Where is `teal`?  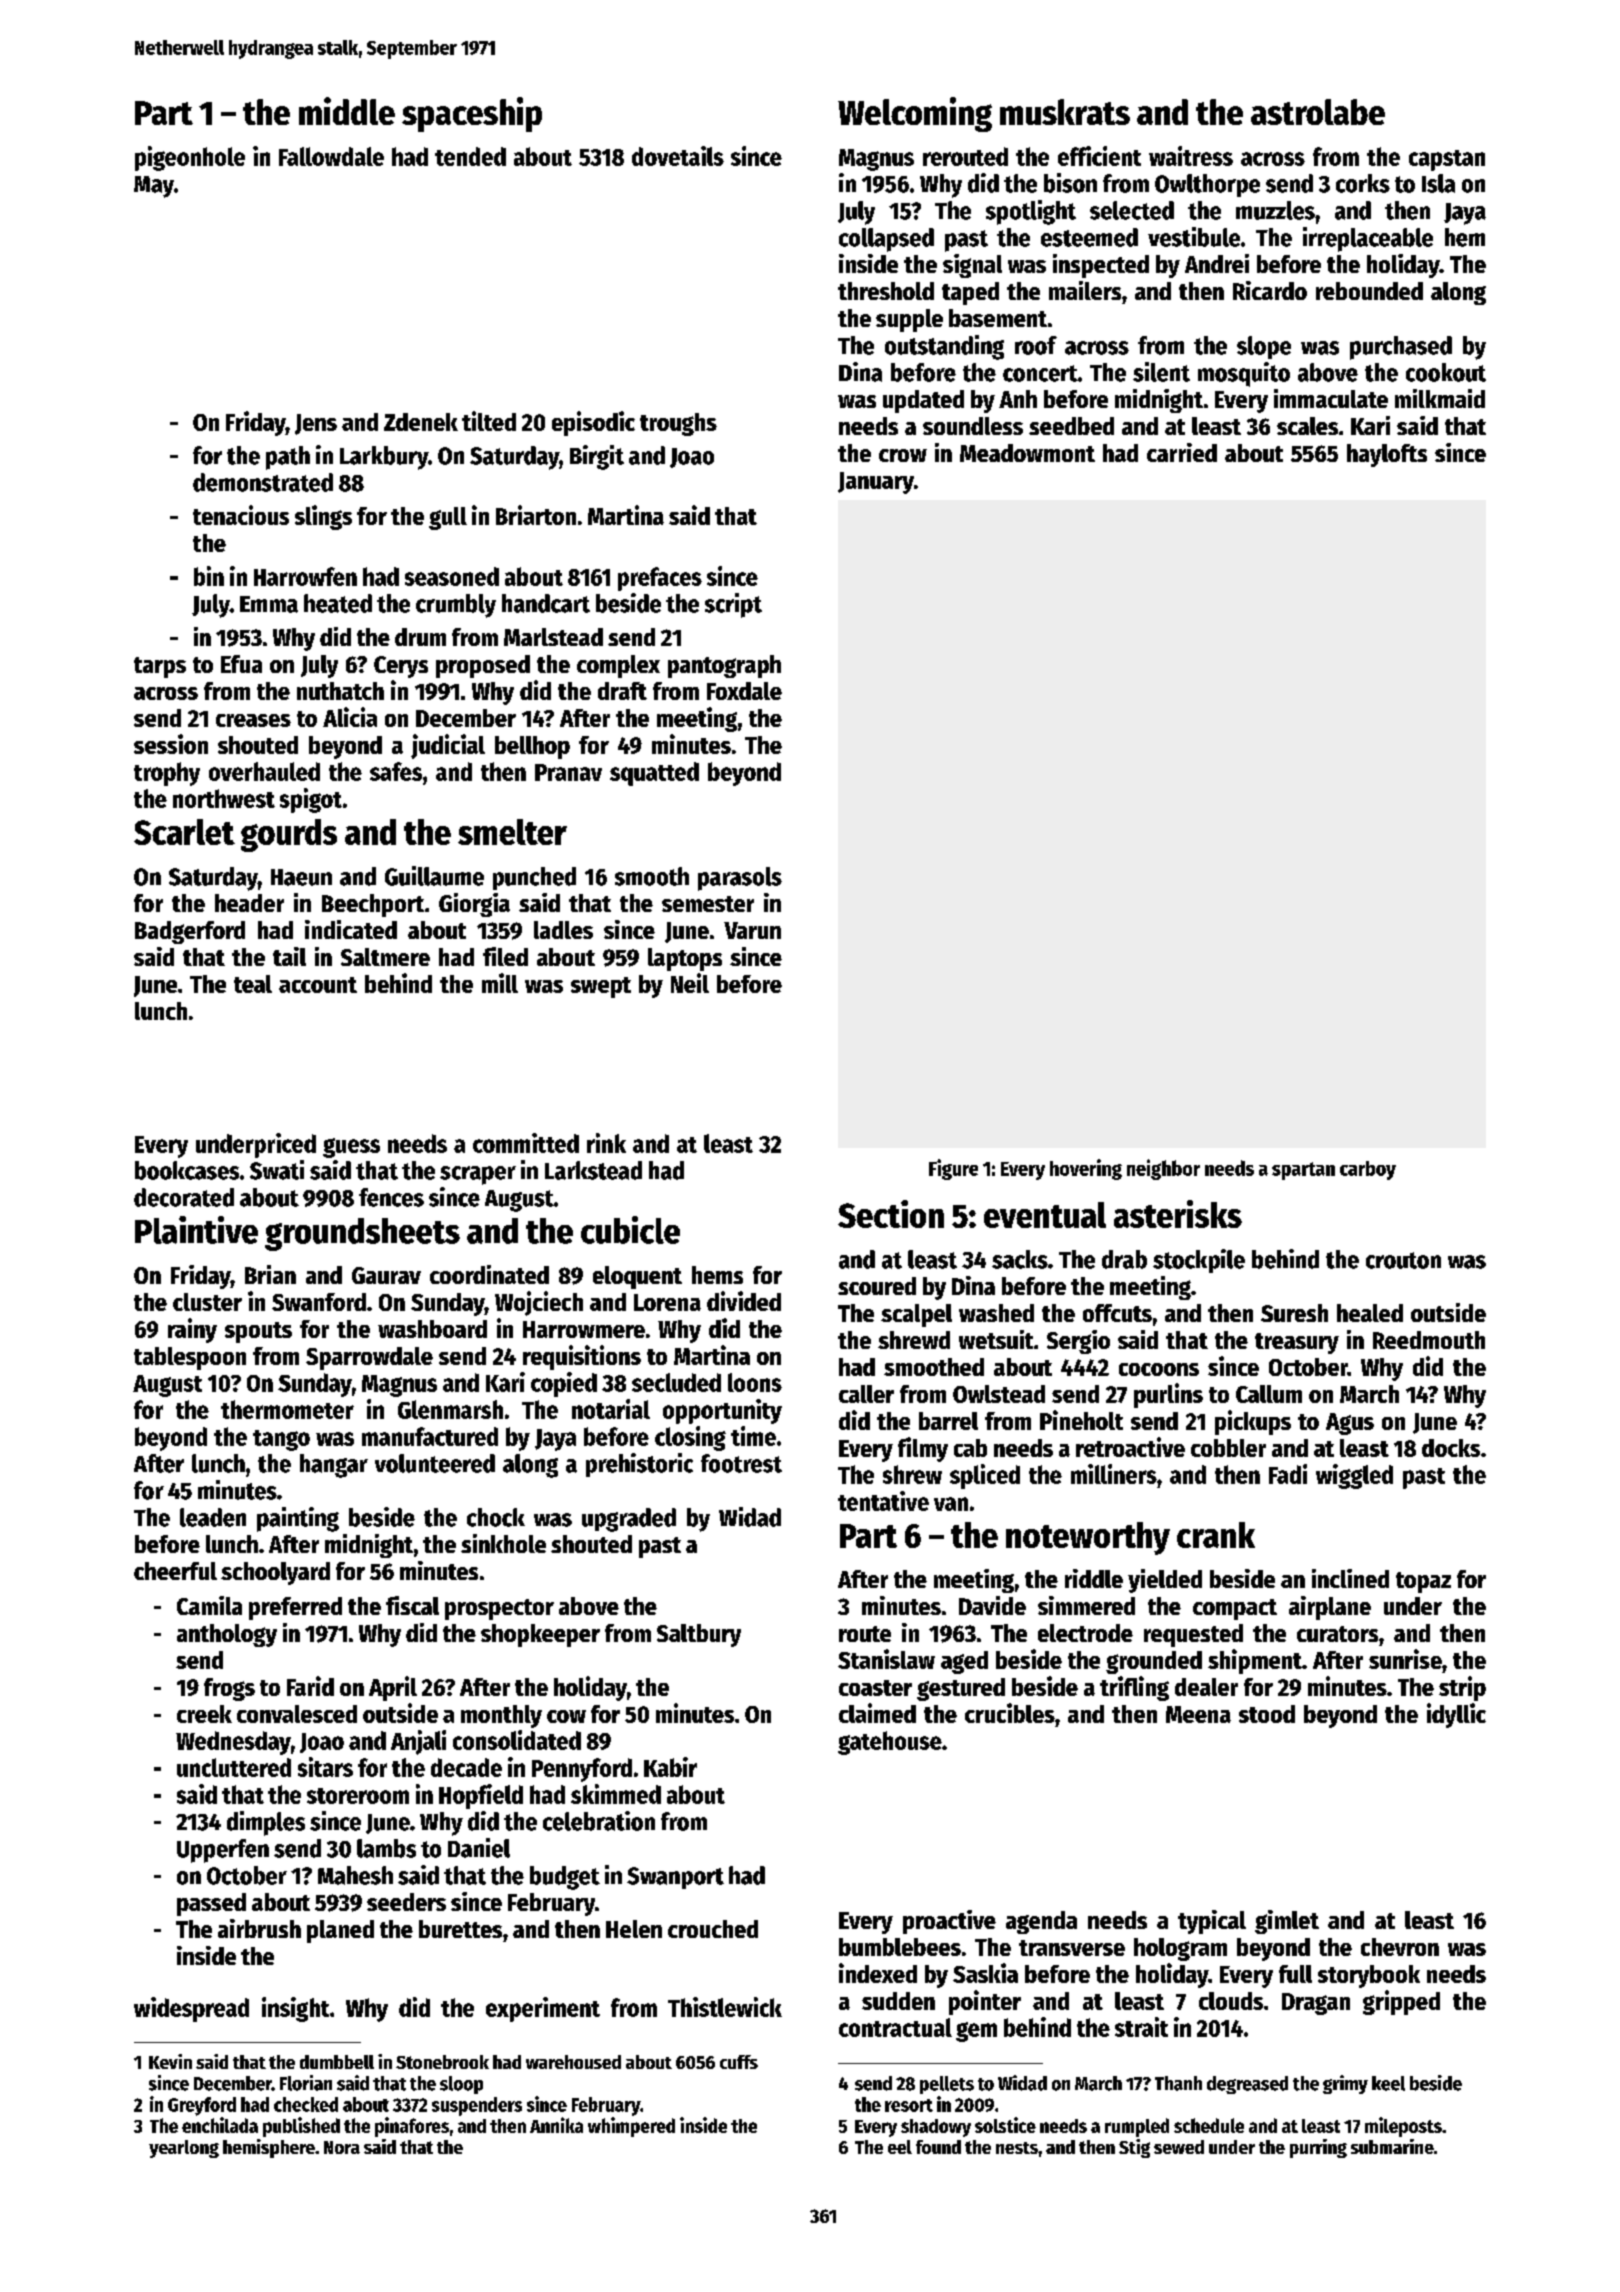
teal is located at coordinates (253, 984).
